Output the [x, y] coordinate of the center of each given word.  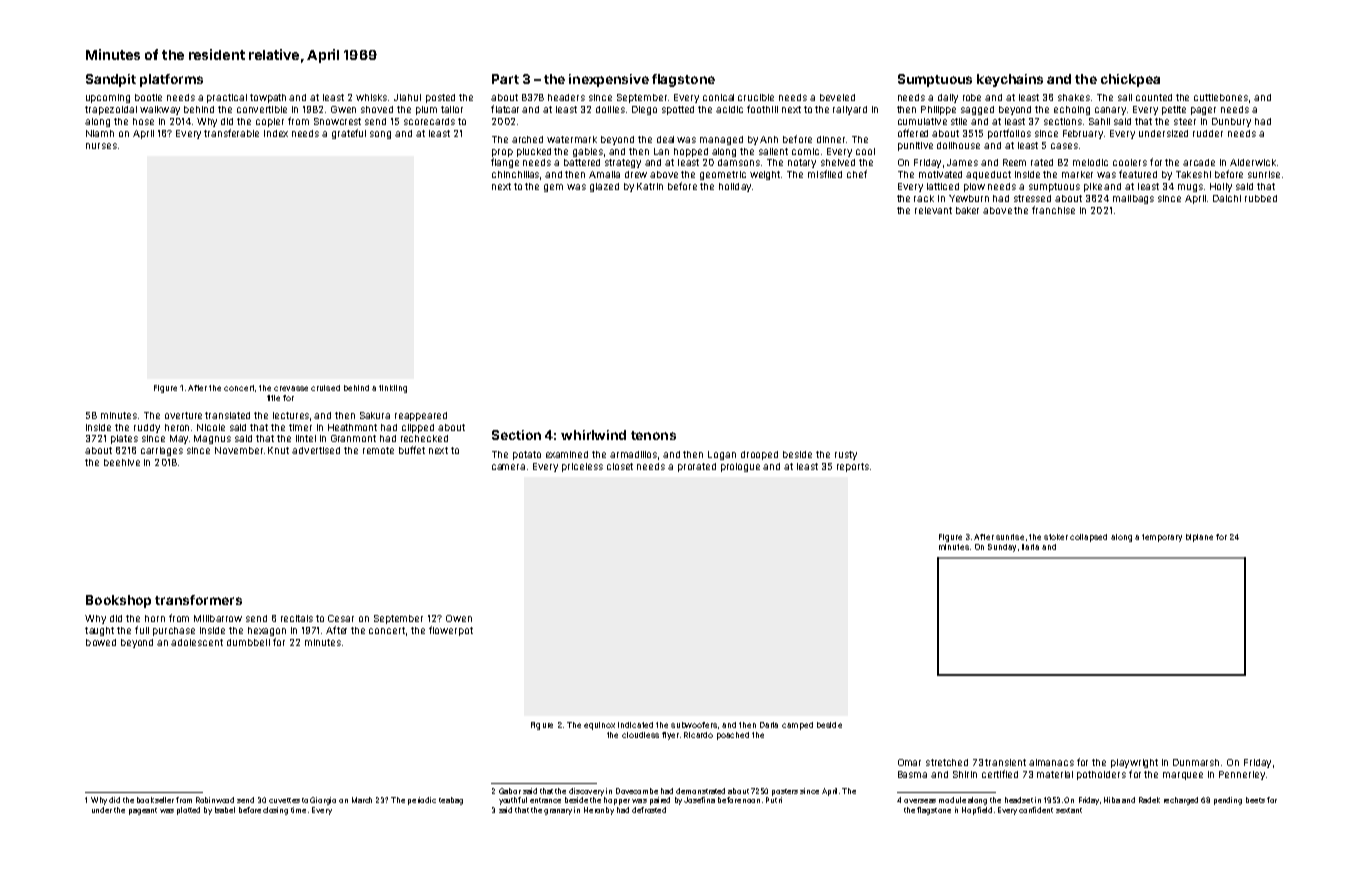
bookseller [155, 800]
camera [508, 467]
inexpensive [609, 80]
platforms [171, 80]
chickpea [1130, 80]
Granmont [353, 438]
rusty [846, 455]
